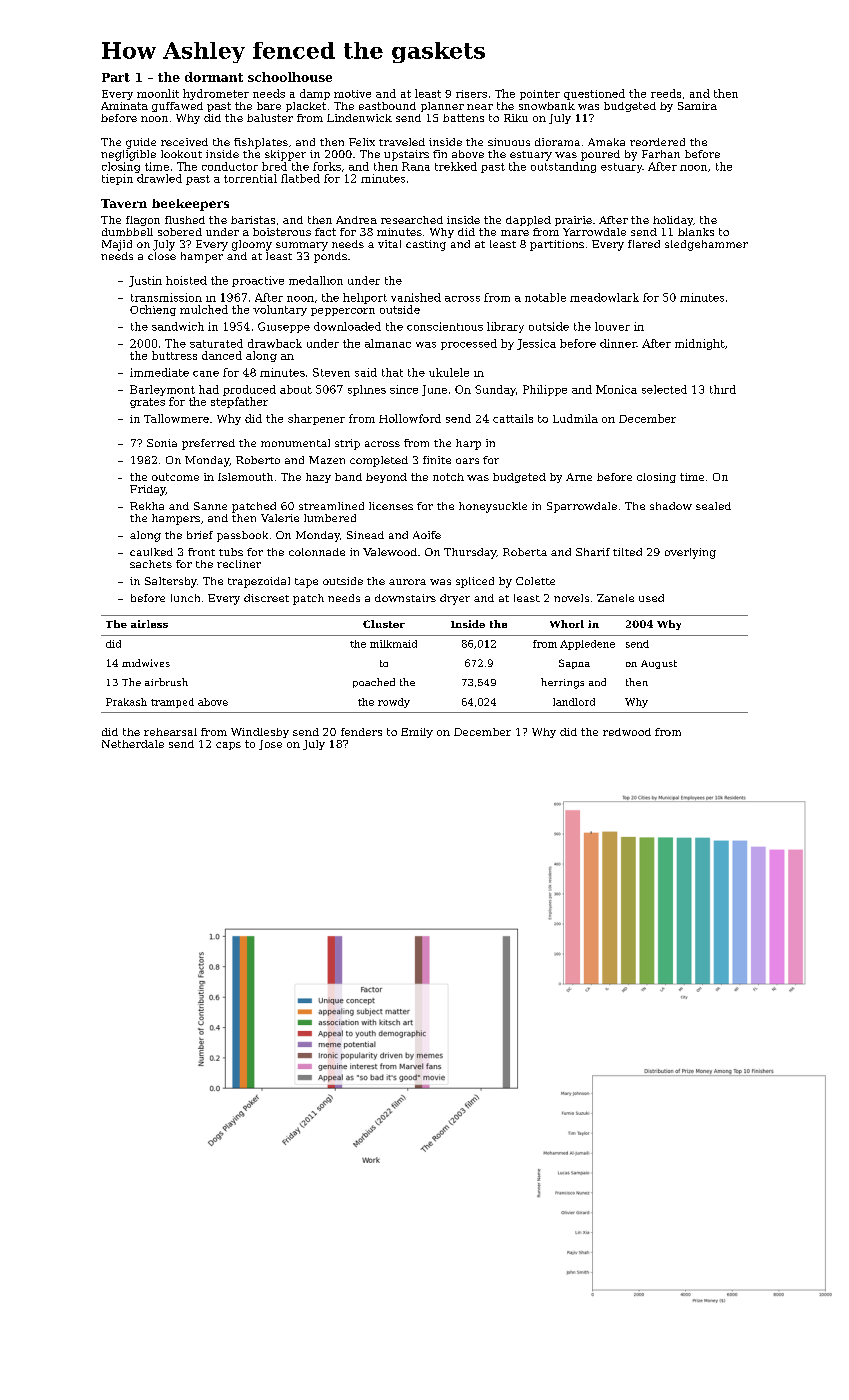 The height and width of the screenshot is (1400, 849). I want to click on recliner, so click(239, 564).
